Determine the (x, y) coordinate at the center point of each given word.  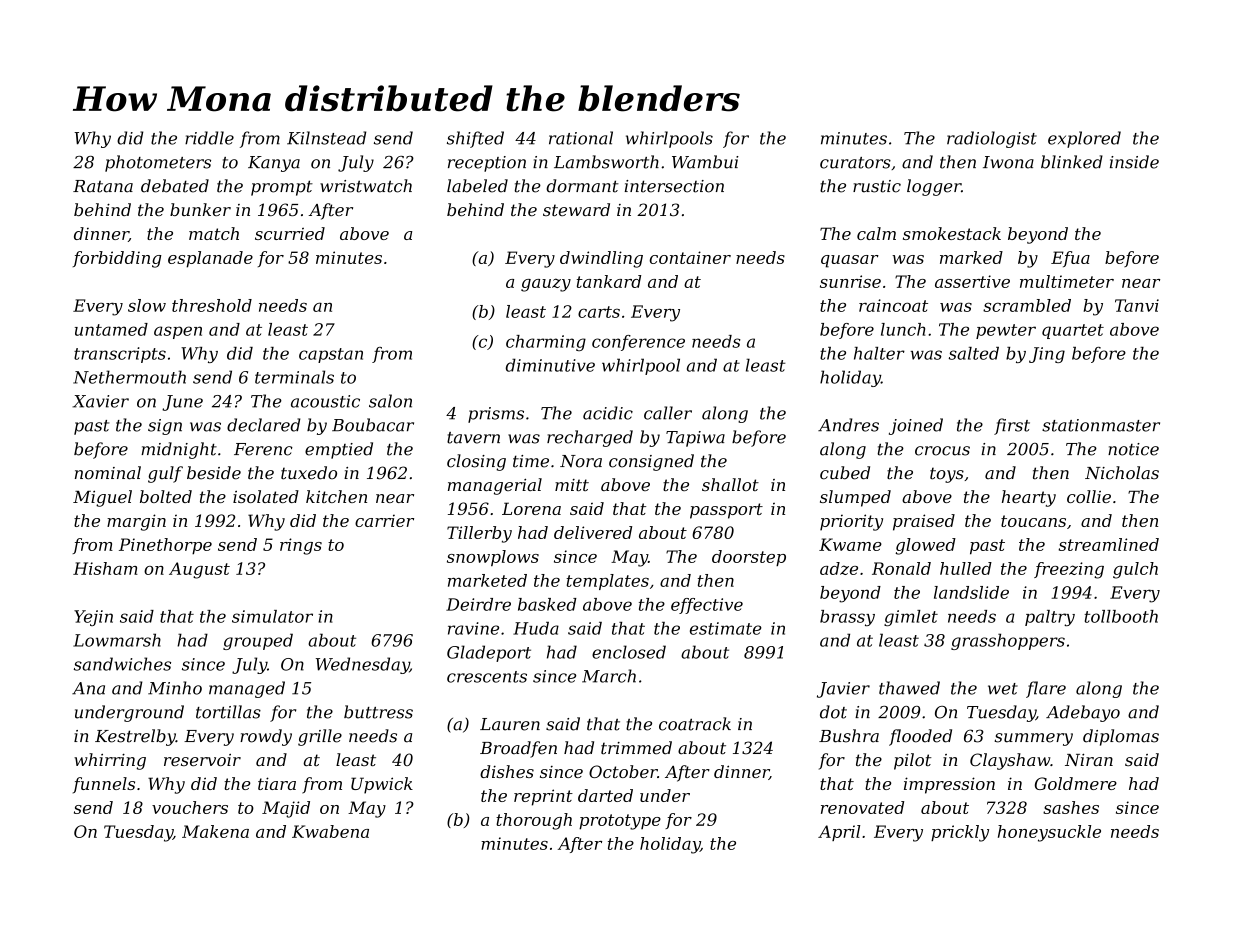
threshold (212, 305)
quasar (850, 261)
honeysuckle (1049, 833)
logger (934, 187)
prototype (620, 822)
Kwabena (330, 831)
